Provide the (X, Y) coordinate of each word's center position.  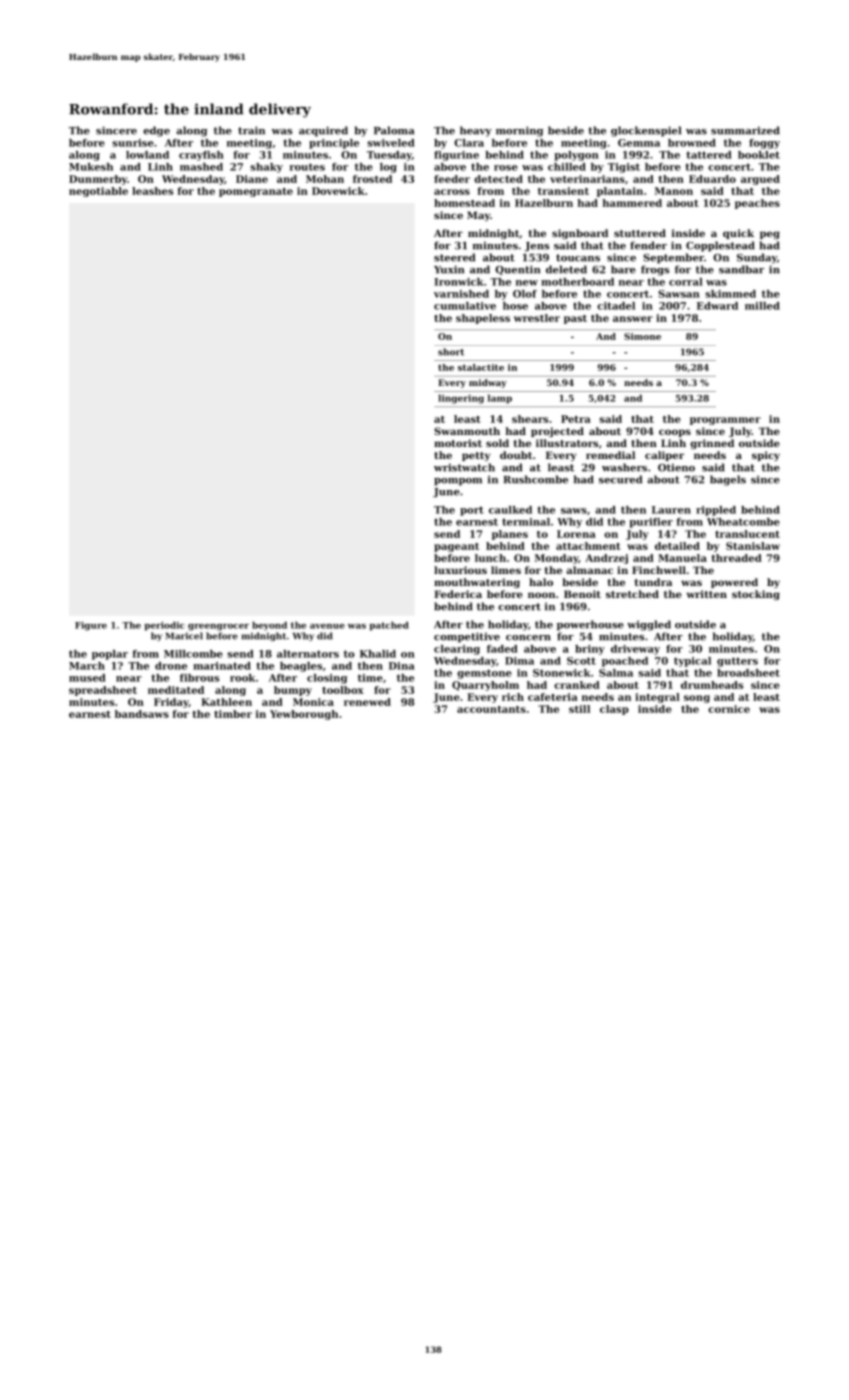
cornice (729, 709)
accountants (491, 709)
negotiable (98, 192)
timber (233, 714)
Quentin (517, 270)
